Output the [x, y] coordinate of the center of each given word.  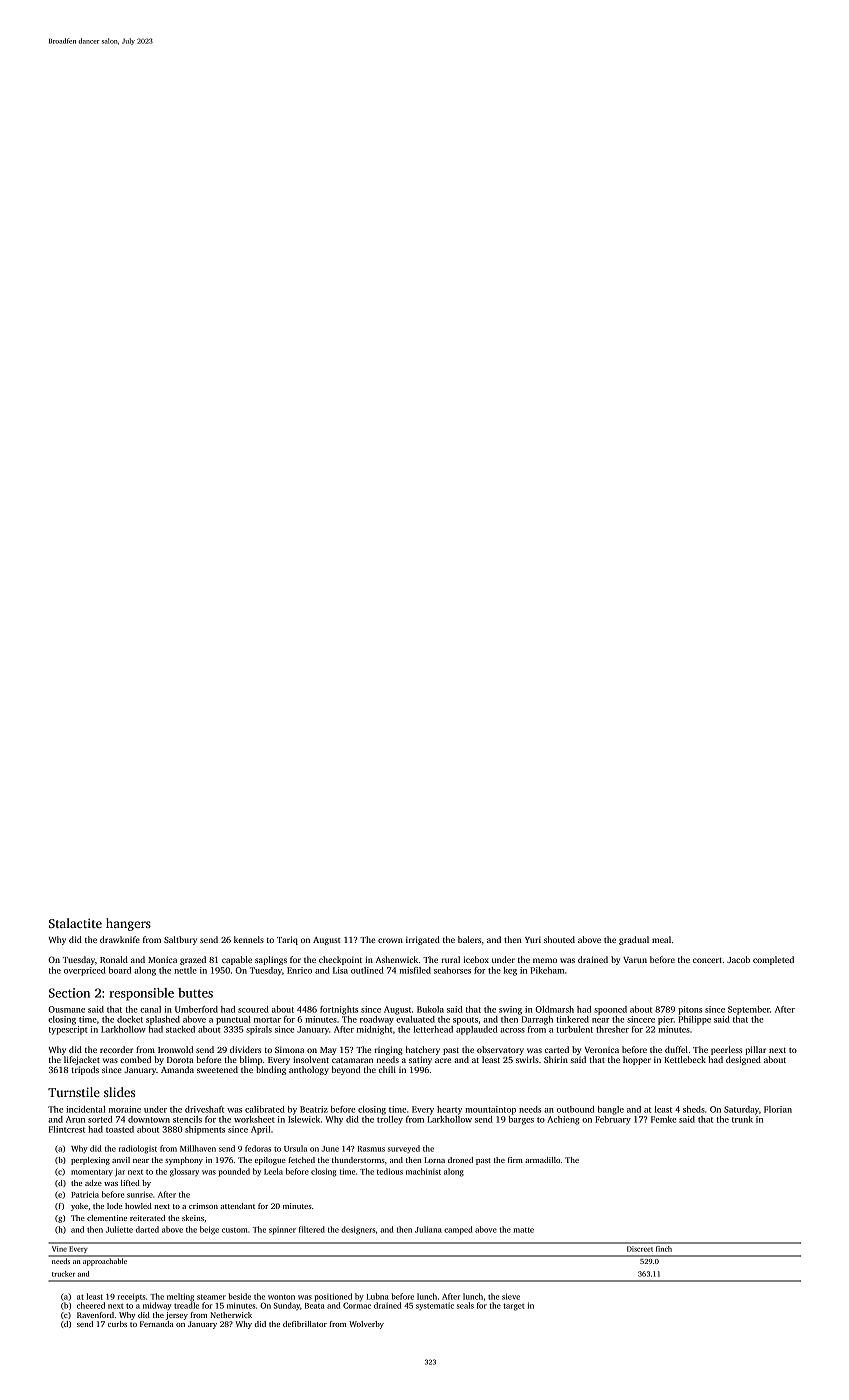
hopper [637, 1060]
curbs [117, 1324]
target [514, 1307]
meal [661, 939]
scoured [253, 1009]
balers [469, 939]
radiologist [138, 1149]
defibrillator [305, 1324]
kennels [249, 939]
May [328, 1051]
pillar [755, 1050]
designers [358, 1230]
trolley [390, 1120]
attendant [237, 1206]
